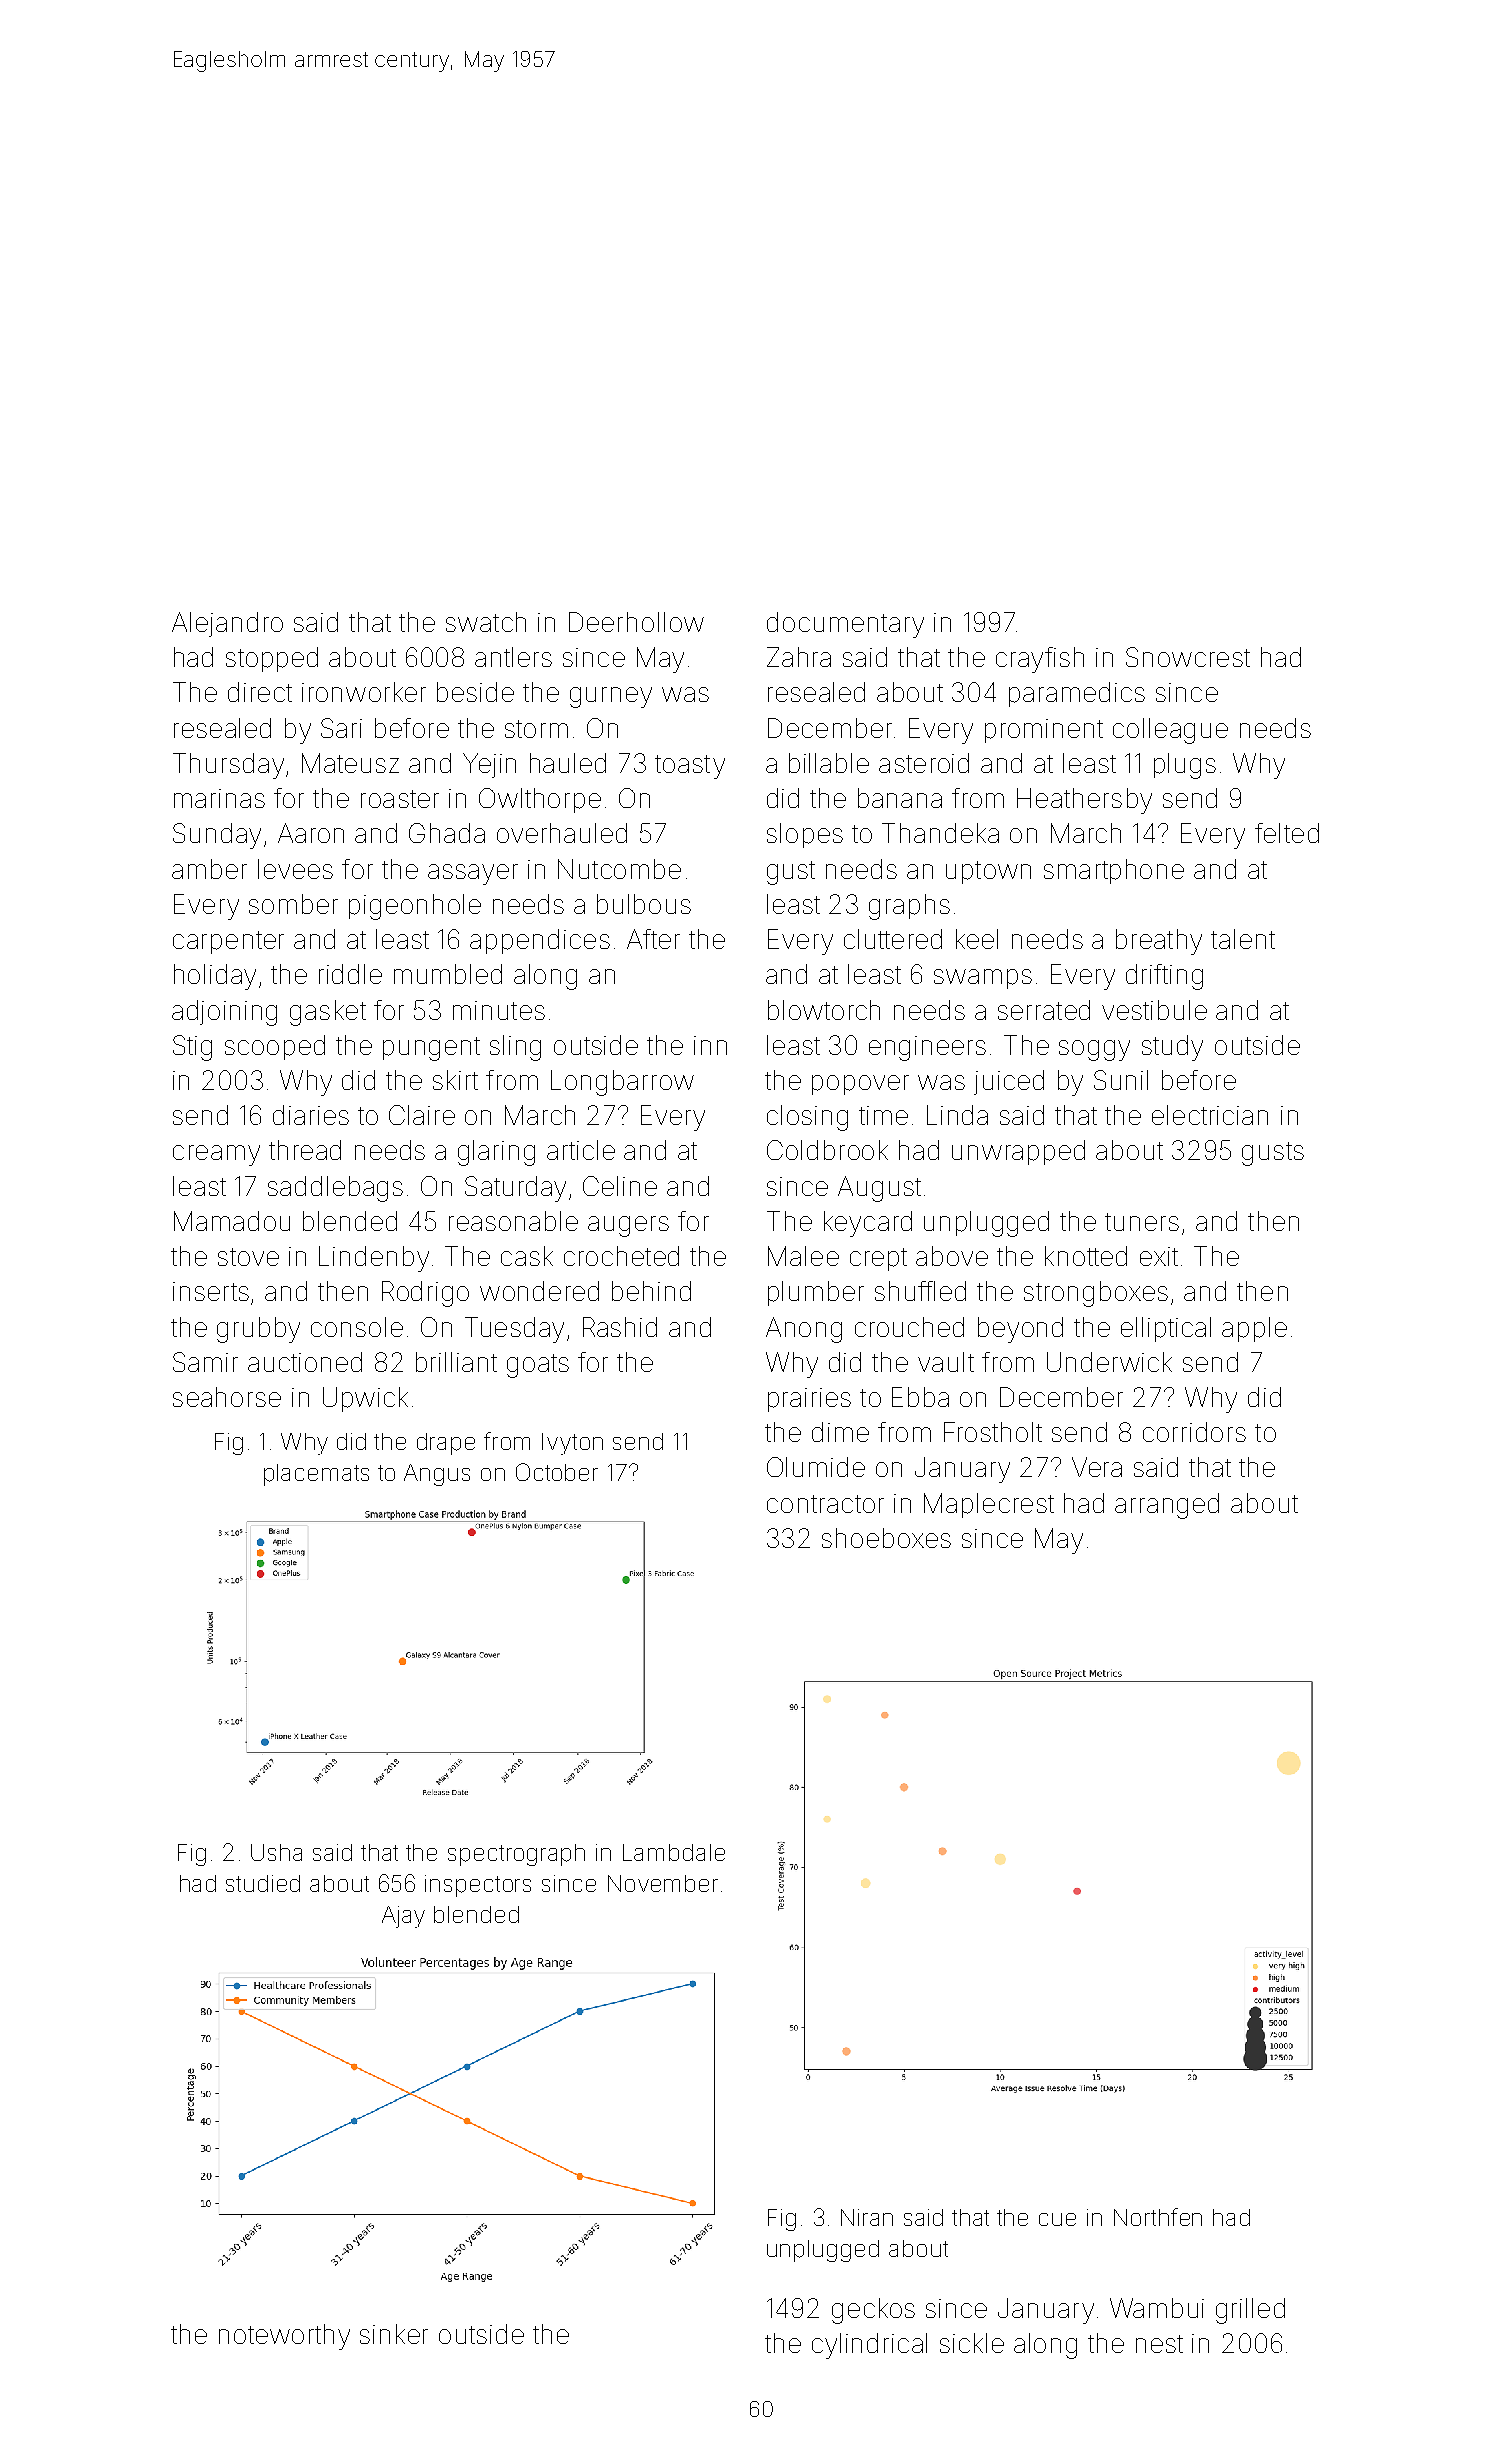  Describe the element at coordinates (205, 1362) in the screenshot. I see `Samir` at that location.
